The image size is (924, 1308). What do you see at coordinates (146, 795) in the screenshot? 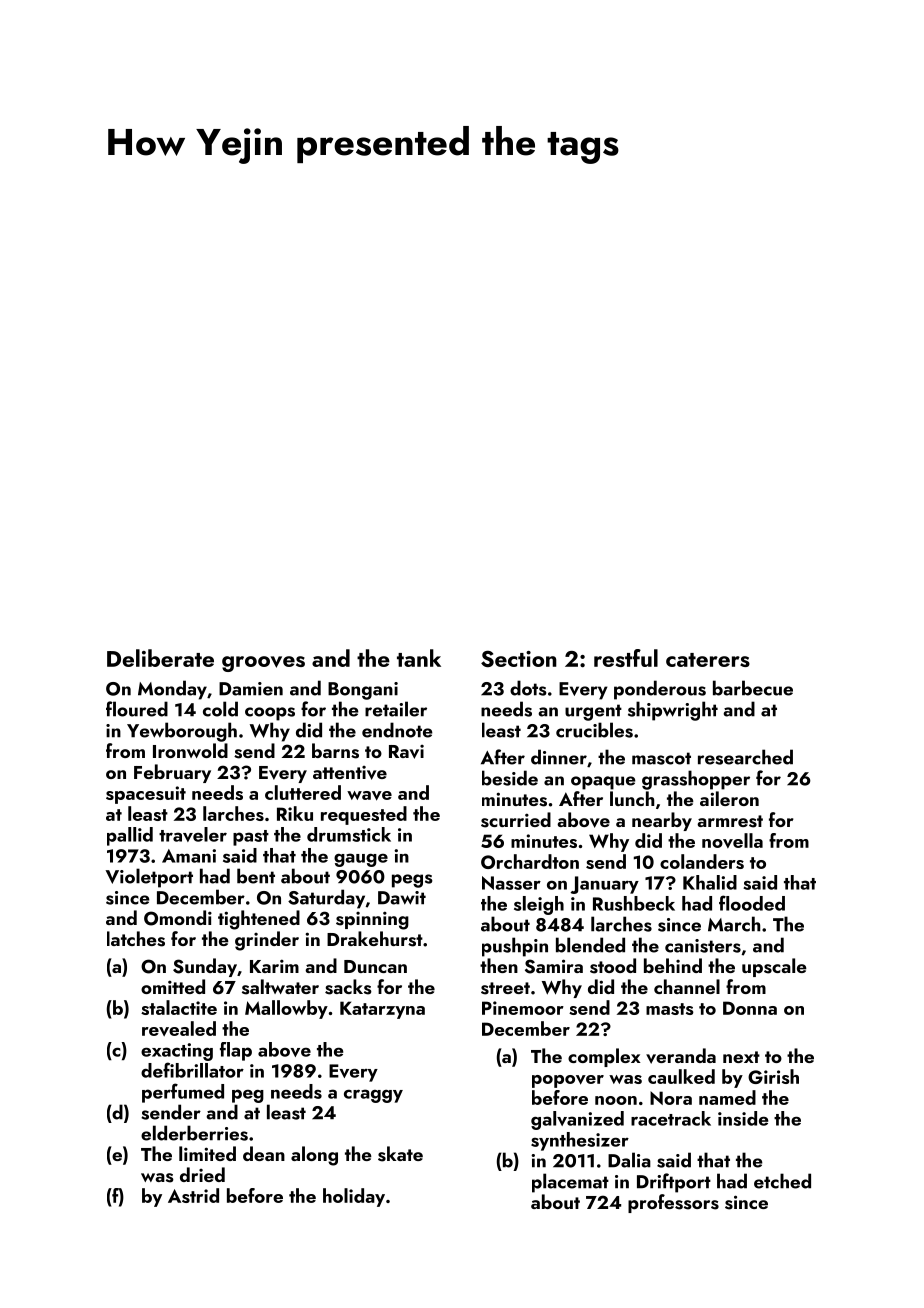
I see `spacesuit` at bounding box center [146, 795].
